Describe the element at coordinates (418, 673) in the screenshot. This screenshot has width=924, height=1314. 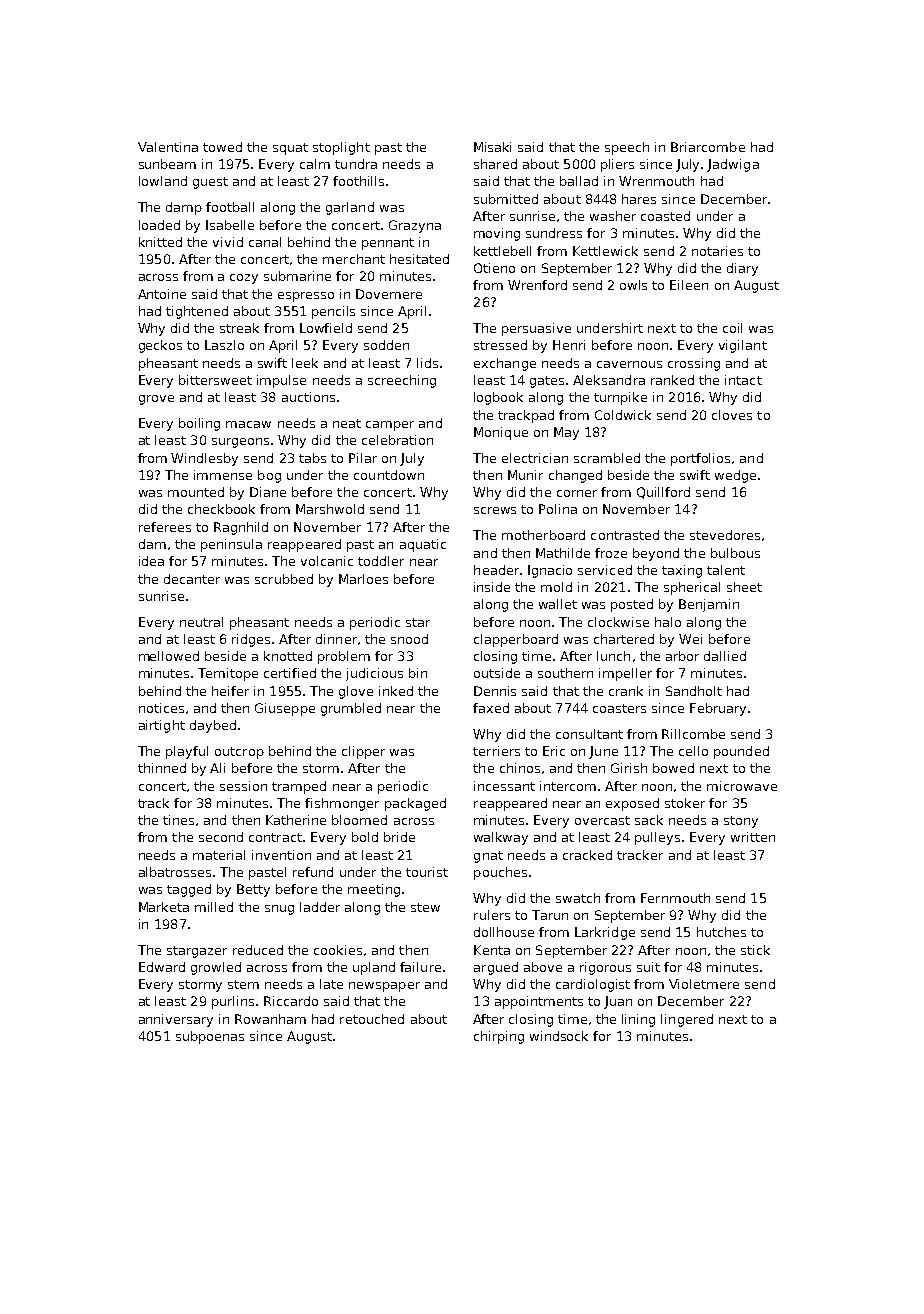
I see `bin` at that location.
